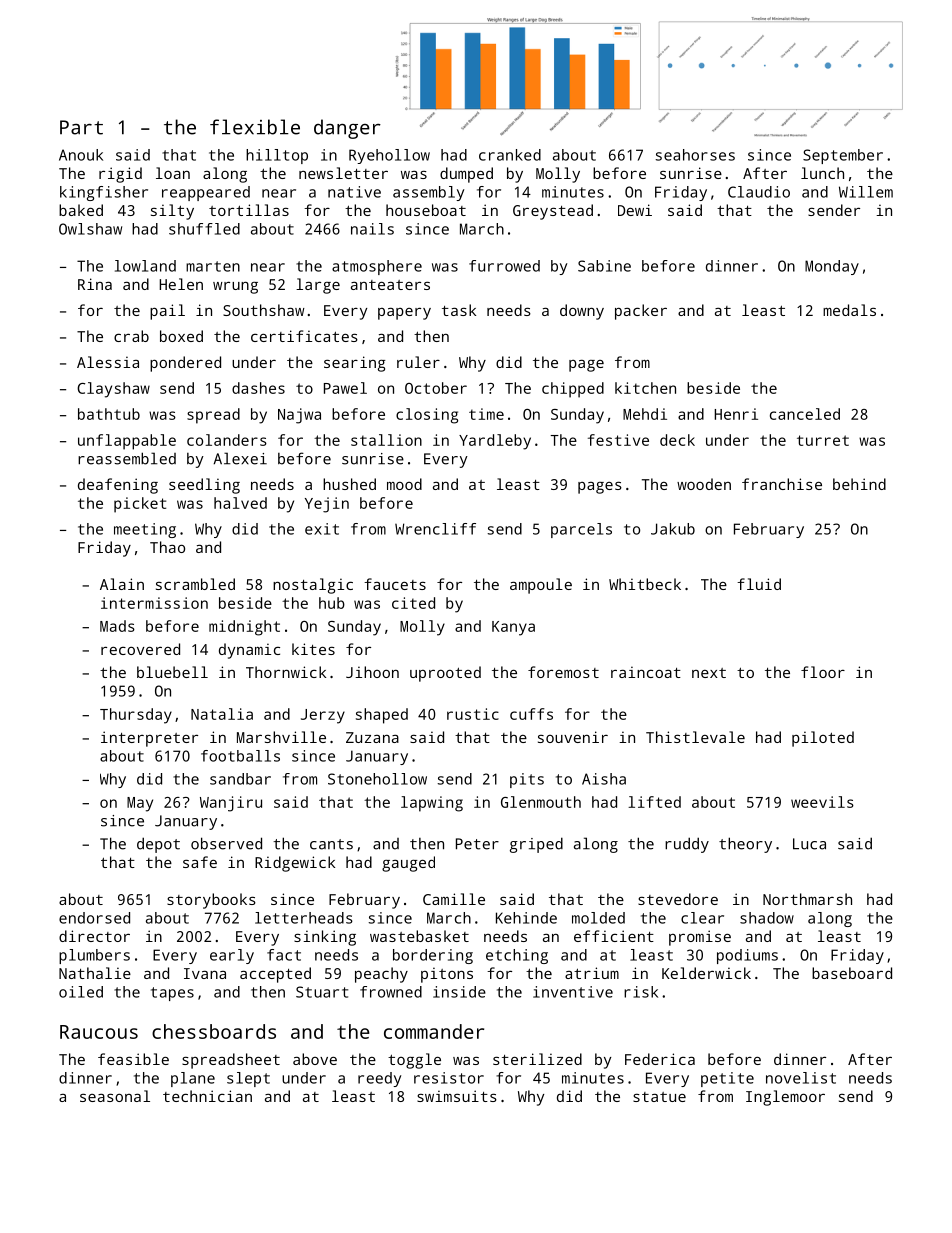 The image size is (952, 1233). What do you see at coordinates (687, 845) in the page?
I see `ruddy` at bounding box center [687, 845].
